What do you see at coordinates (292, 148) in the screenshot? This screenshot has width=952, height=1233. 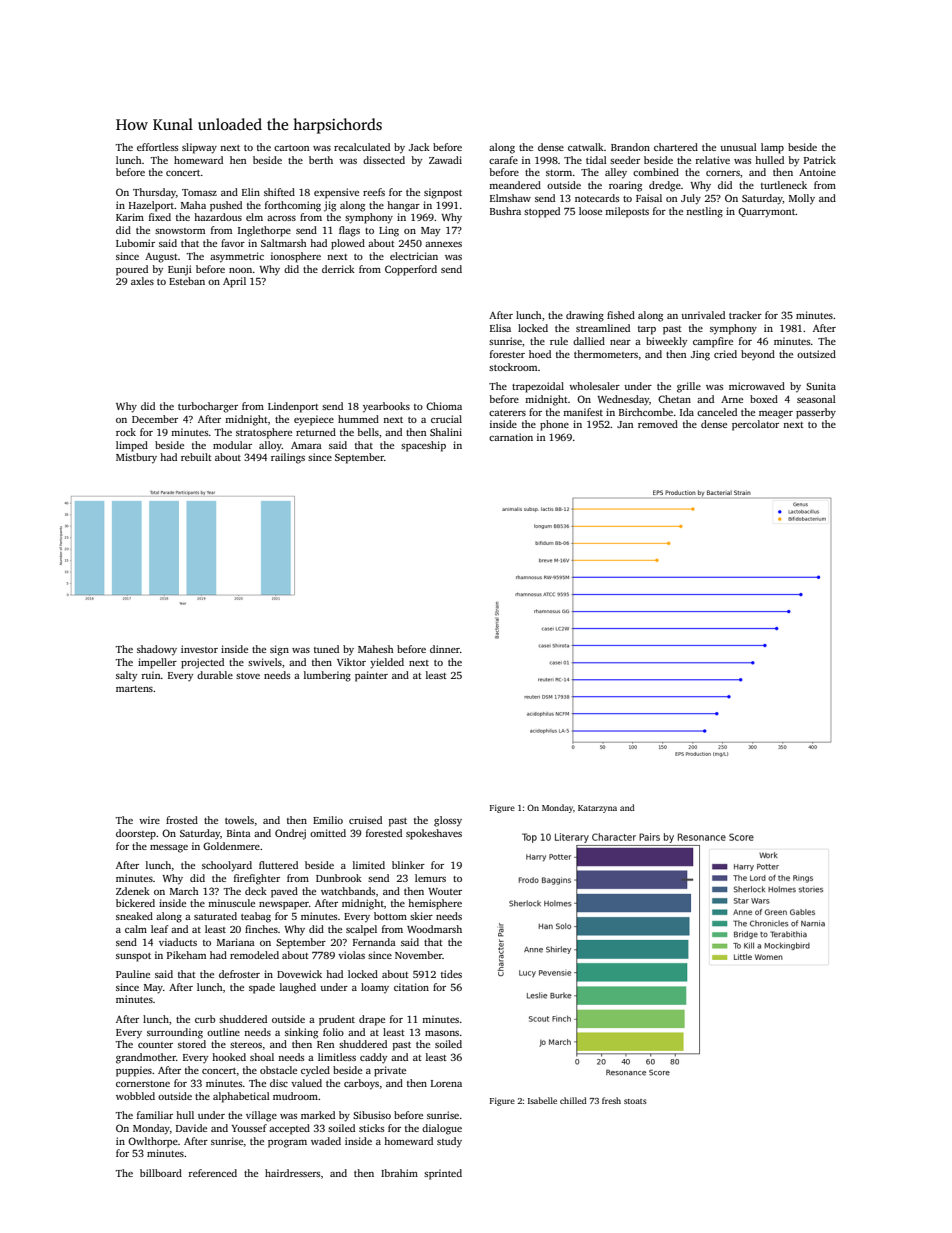 I see `cartoon` at bounding box center [292, 148].
